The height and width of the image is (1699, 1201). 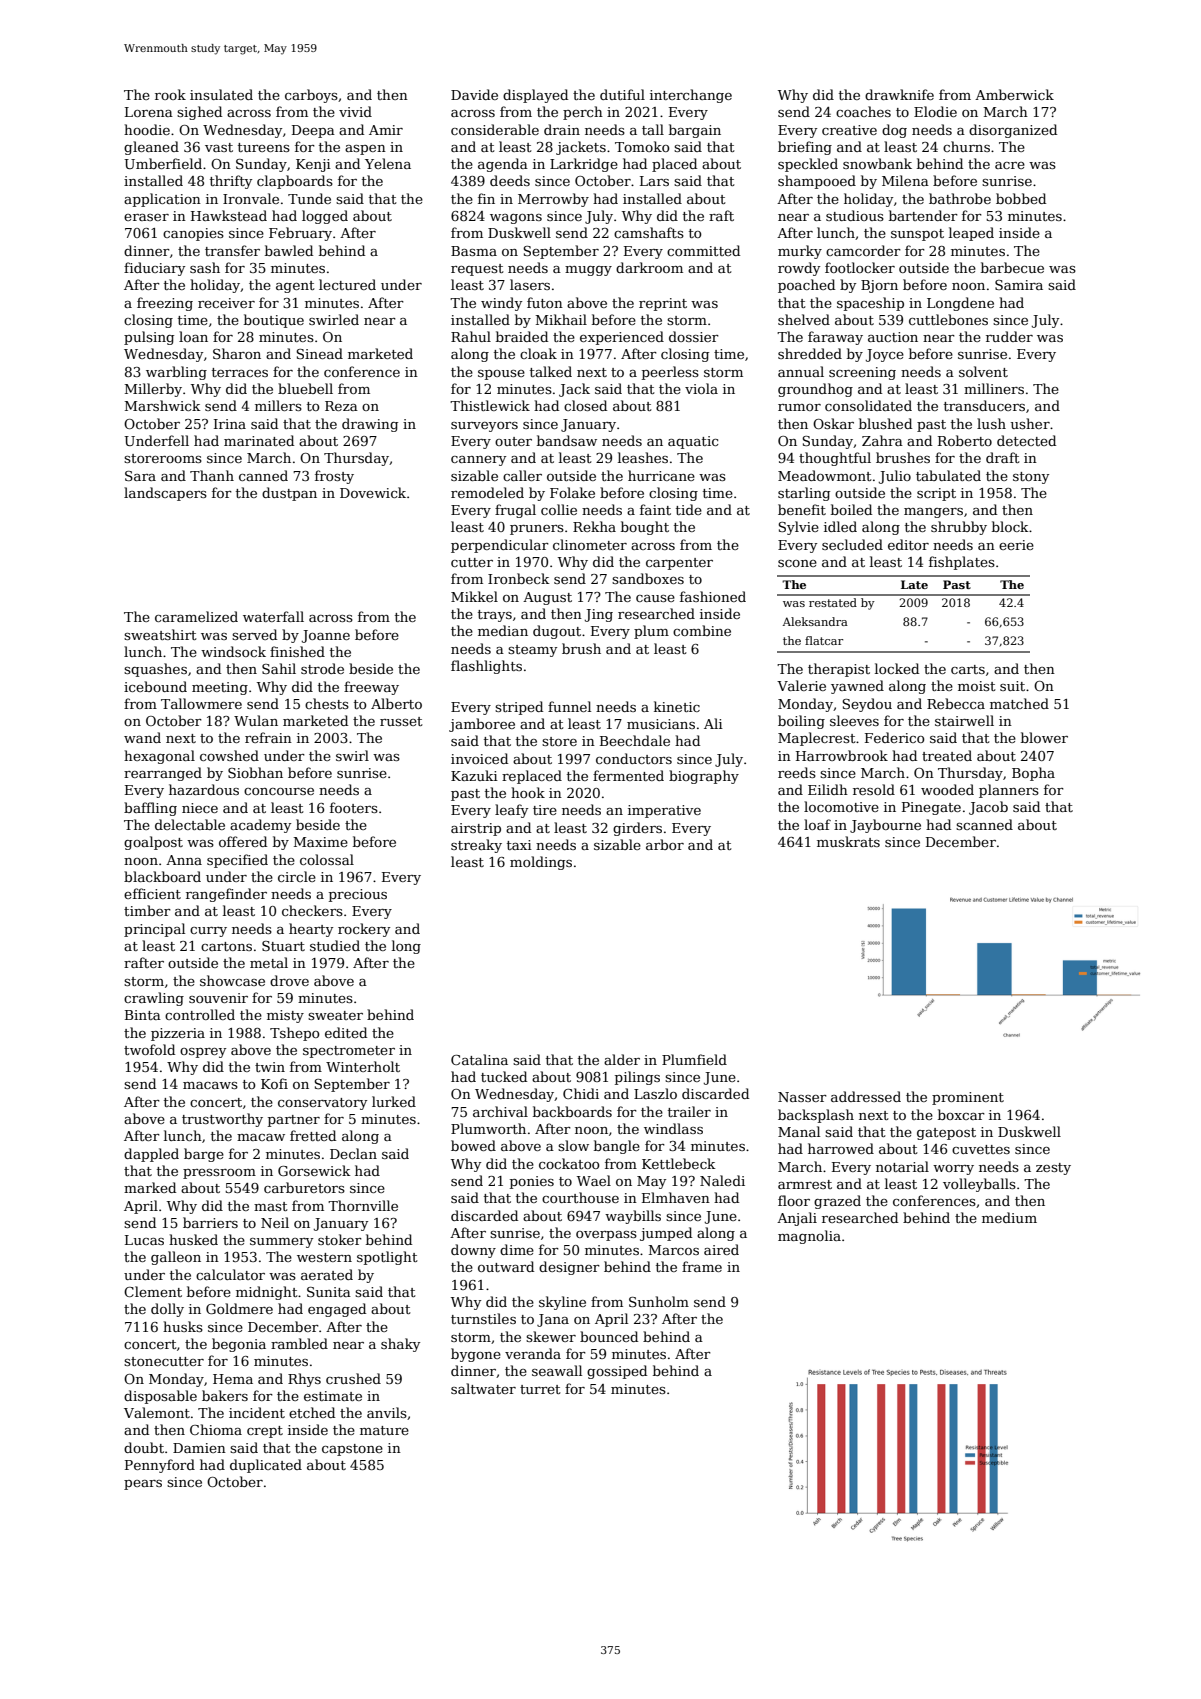 I want to click on precious, so click(x=358, y=895).
